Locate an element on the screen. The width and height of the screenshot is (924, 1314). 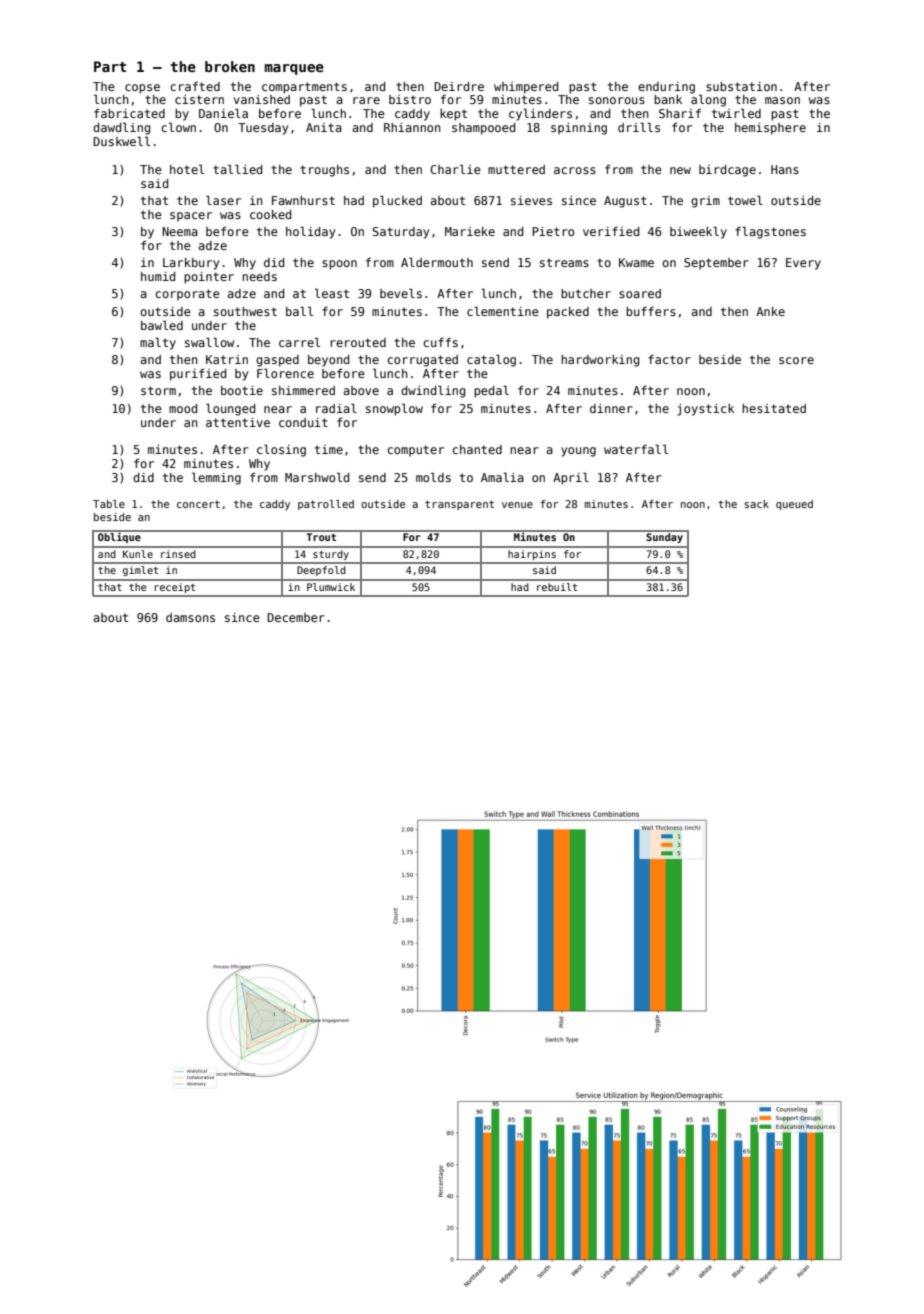
Duskwell is located at coordinates (121, 141).
